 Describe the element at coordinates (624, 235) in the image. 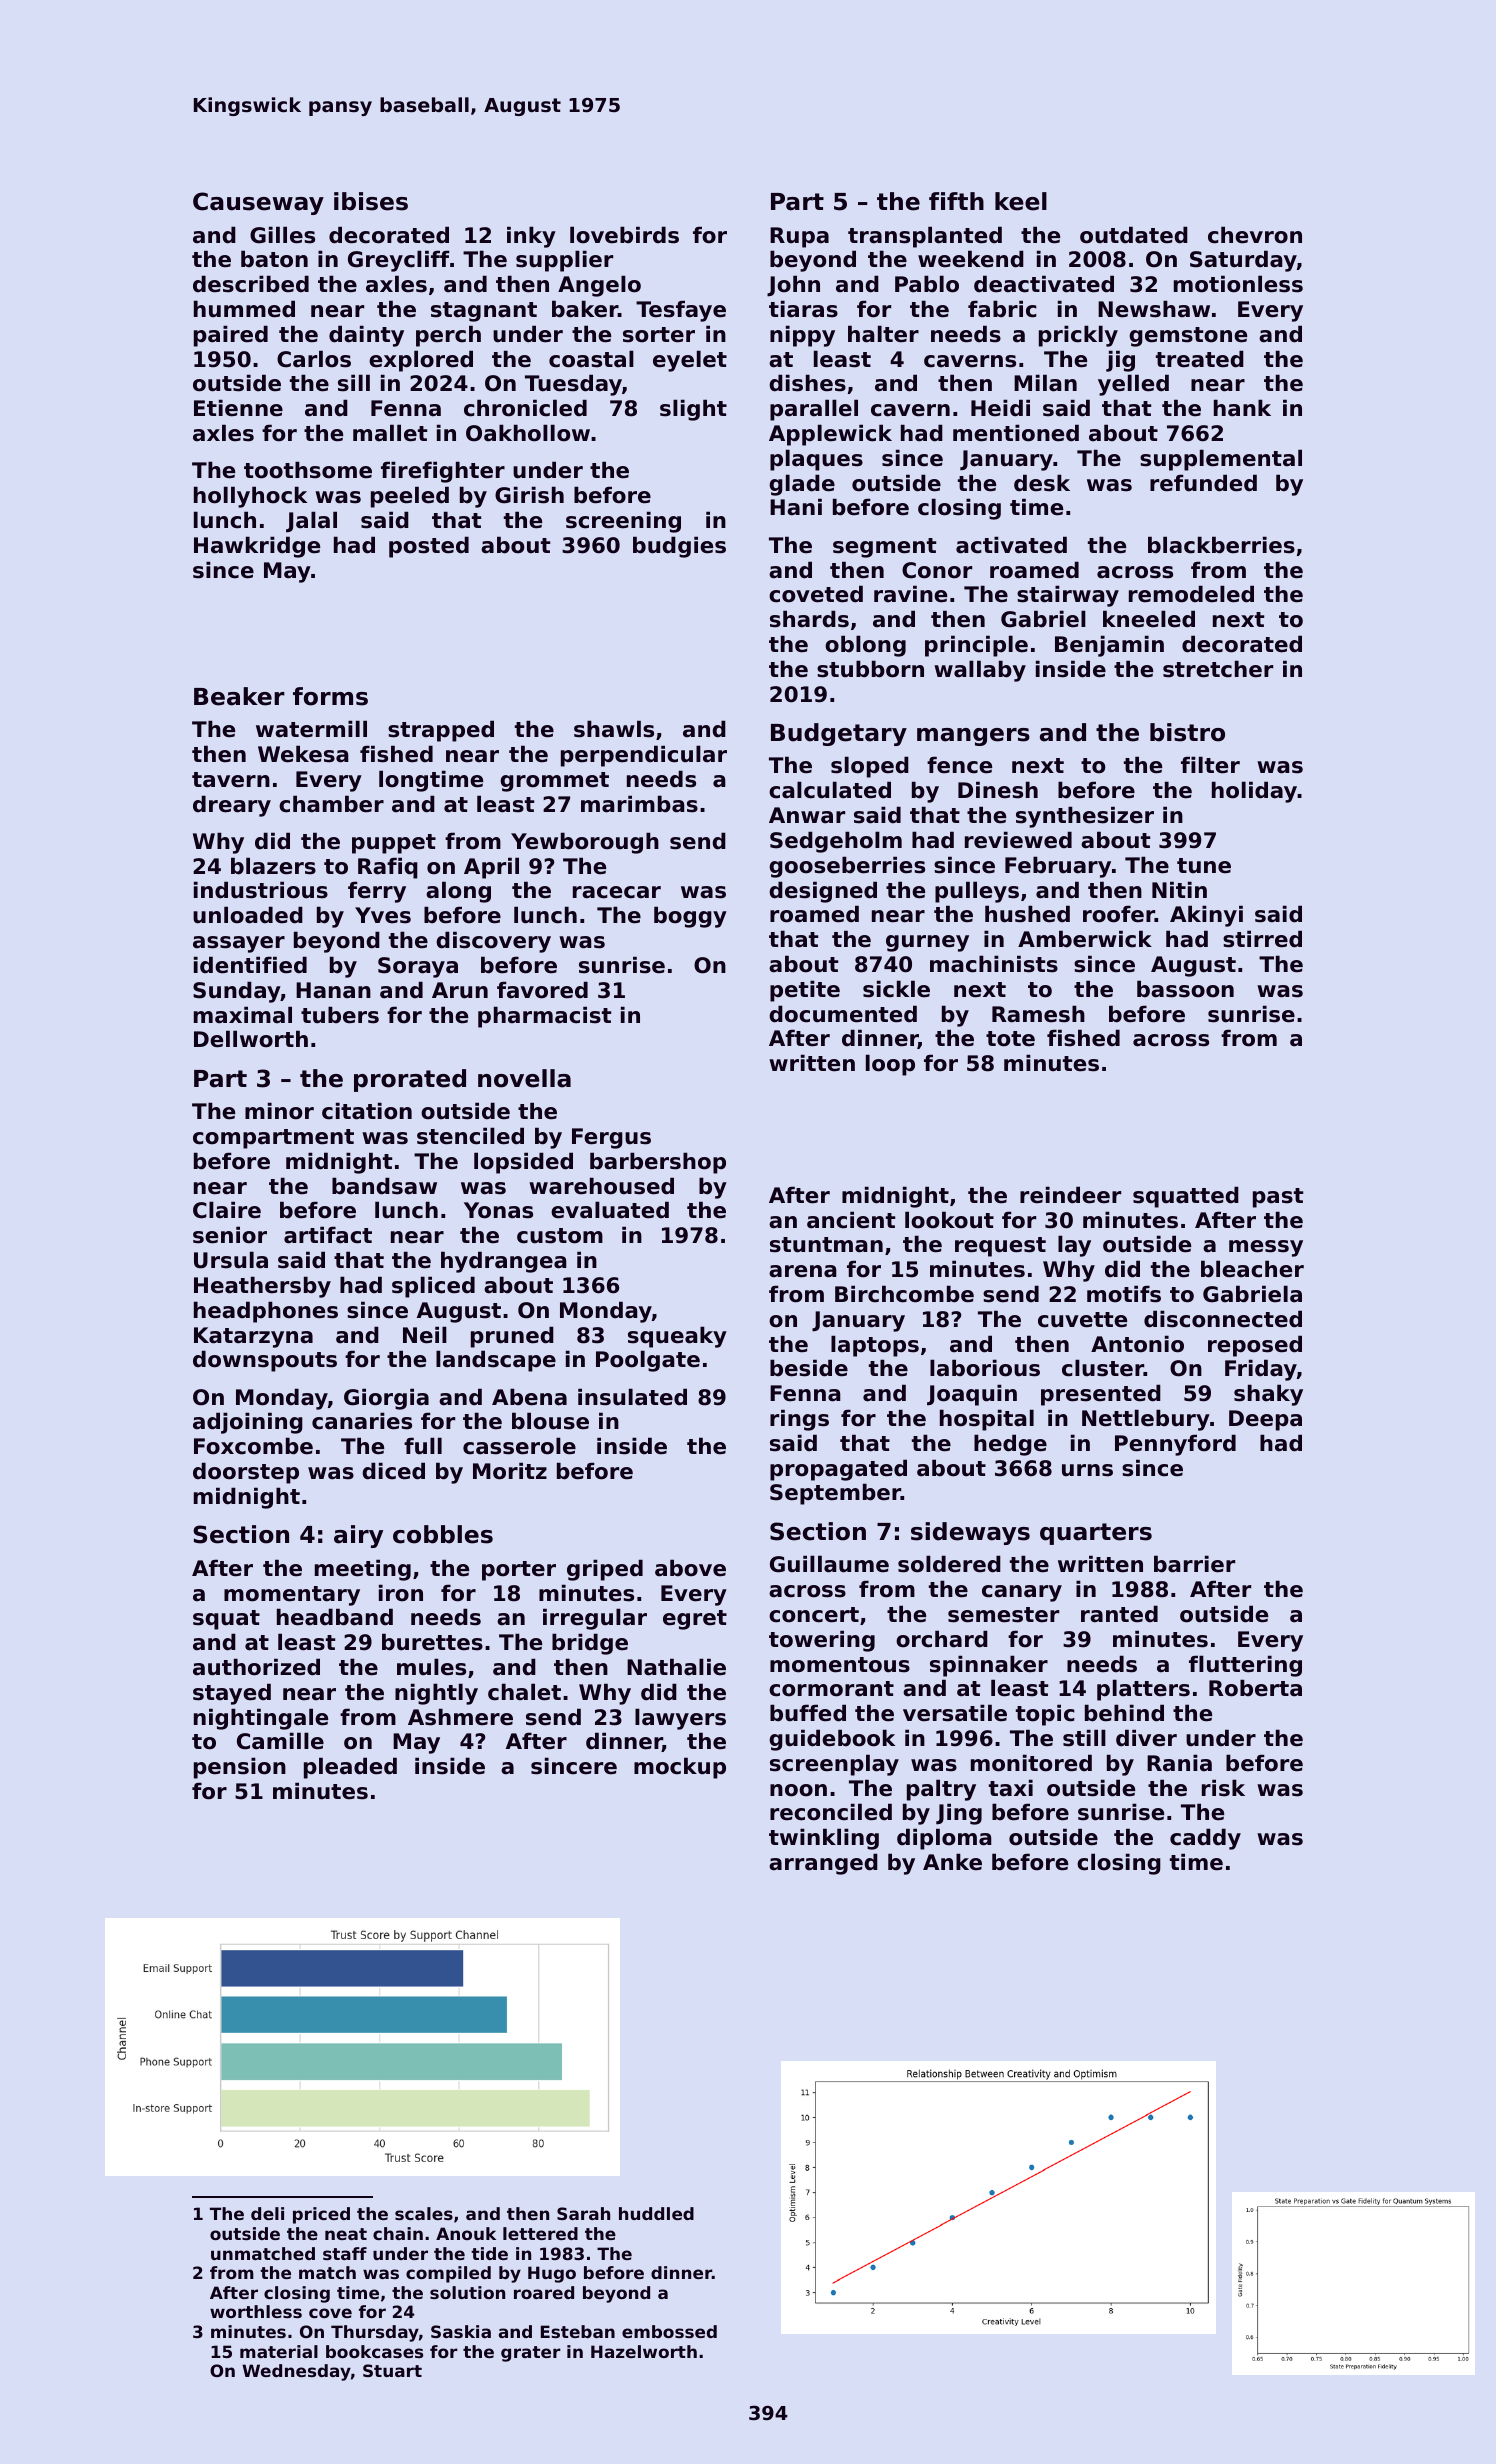

I see `lovebirds` at that location.
